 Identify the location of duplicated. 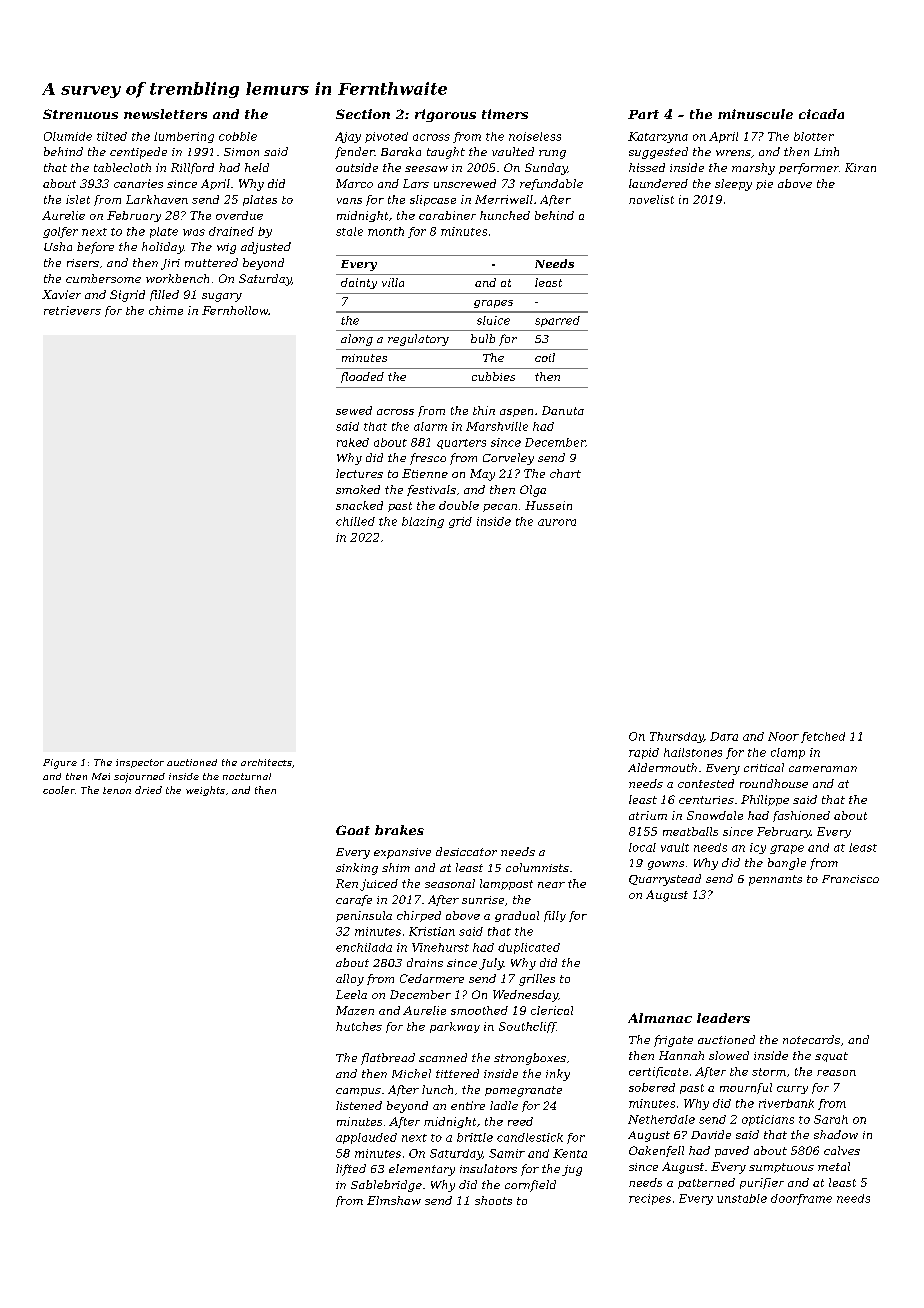
(529, 948).
